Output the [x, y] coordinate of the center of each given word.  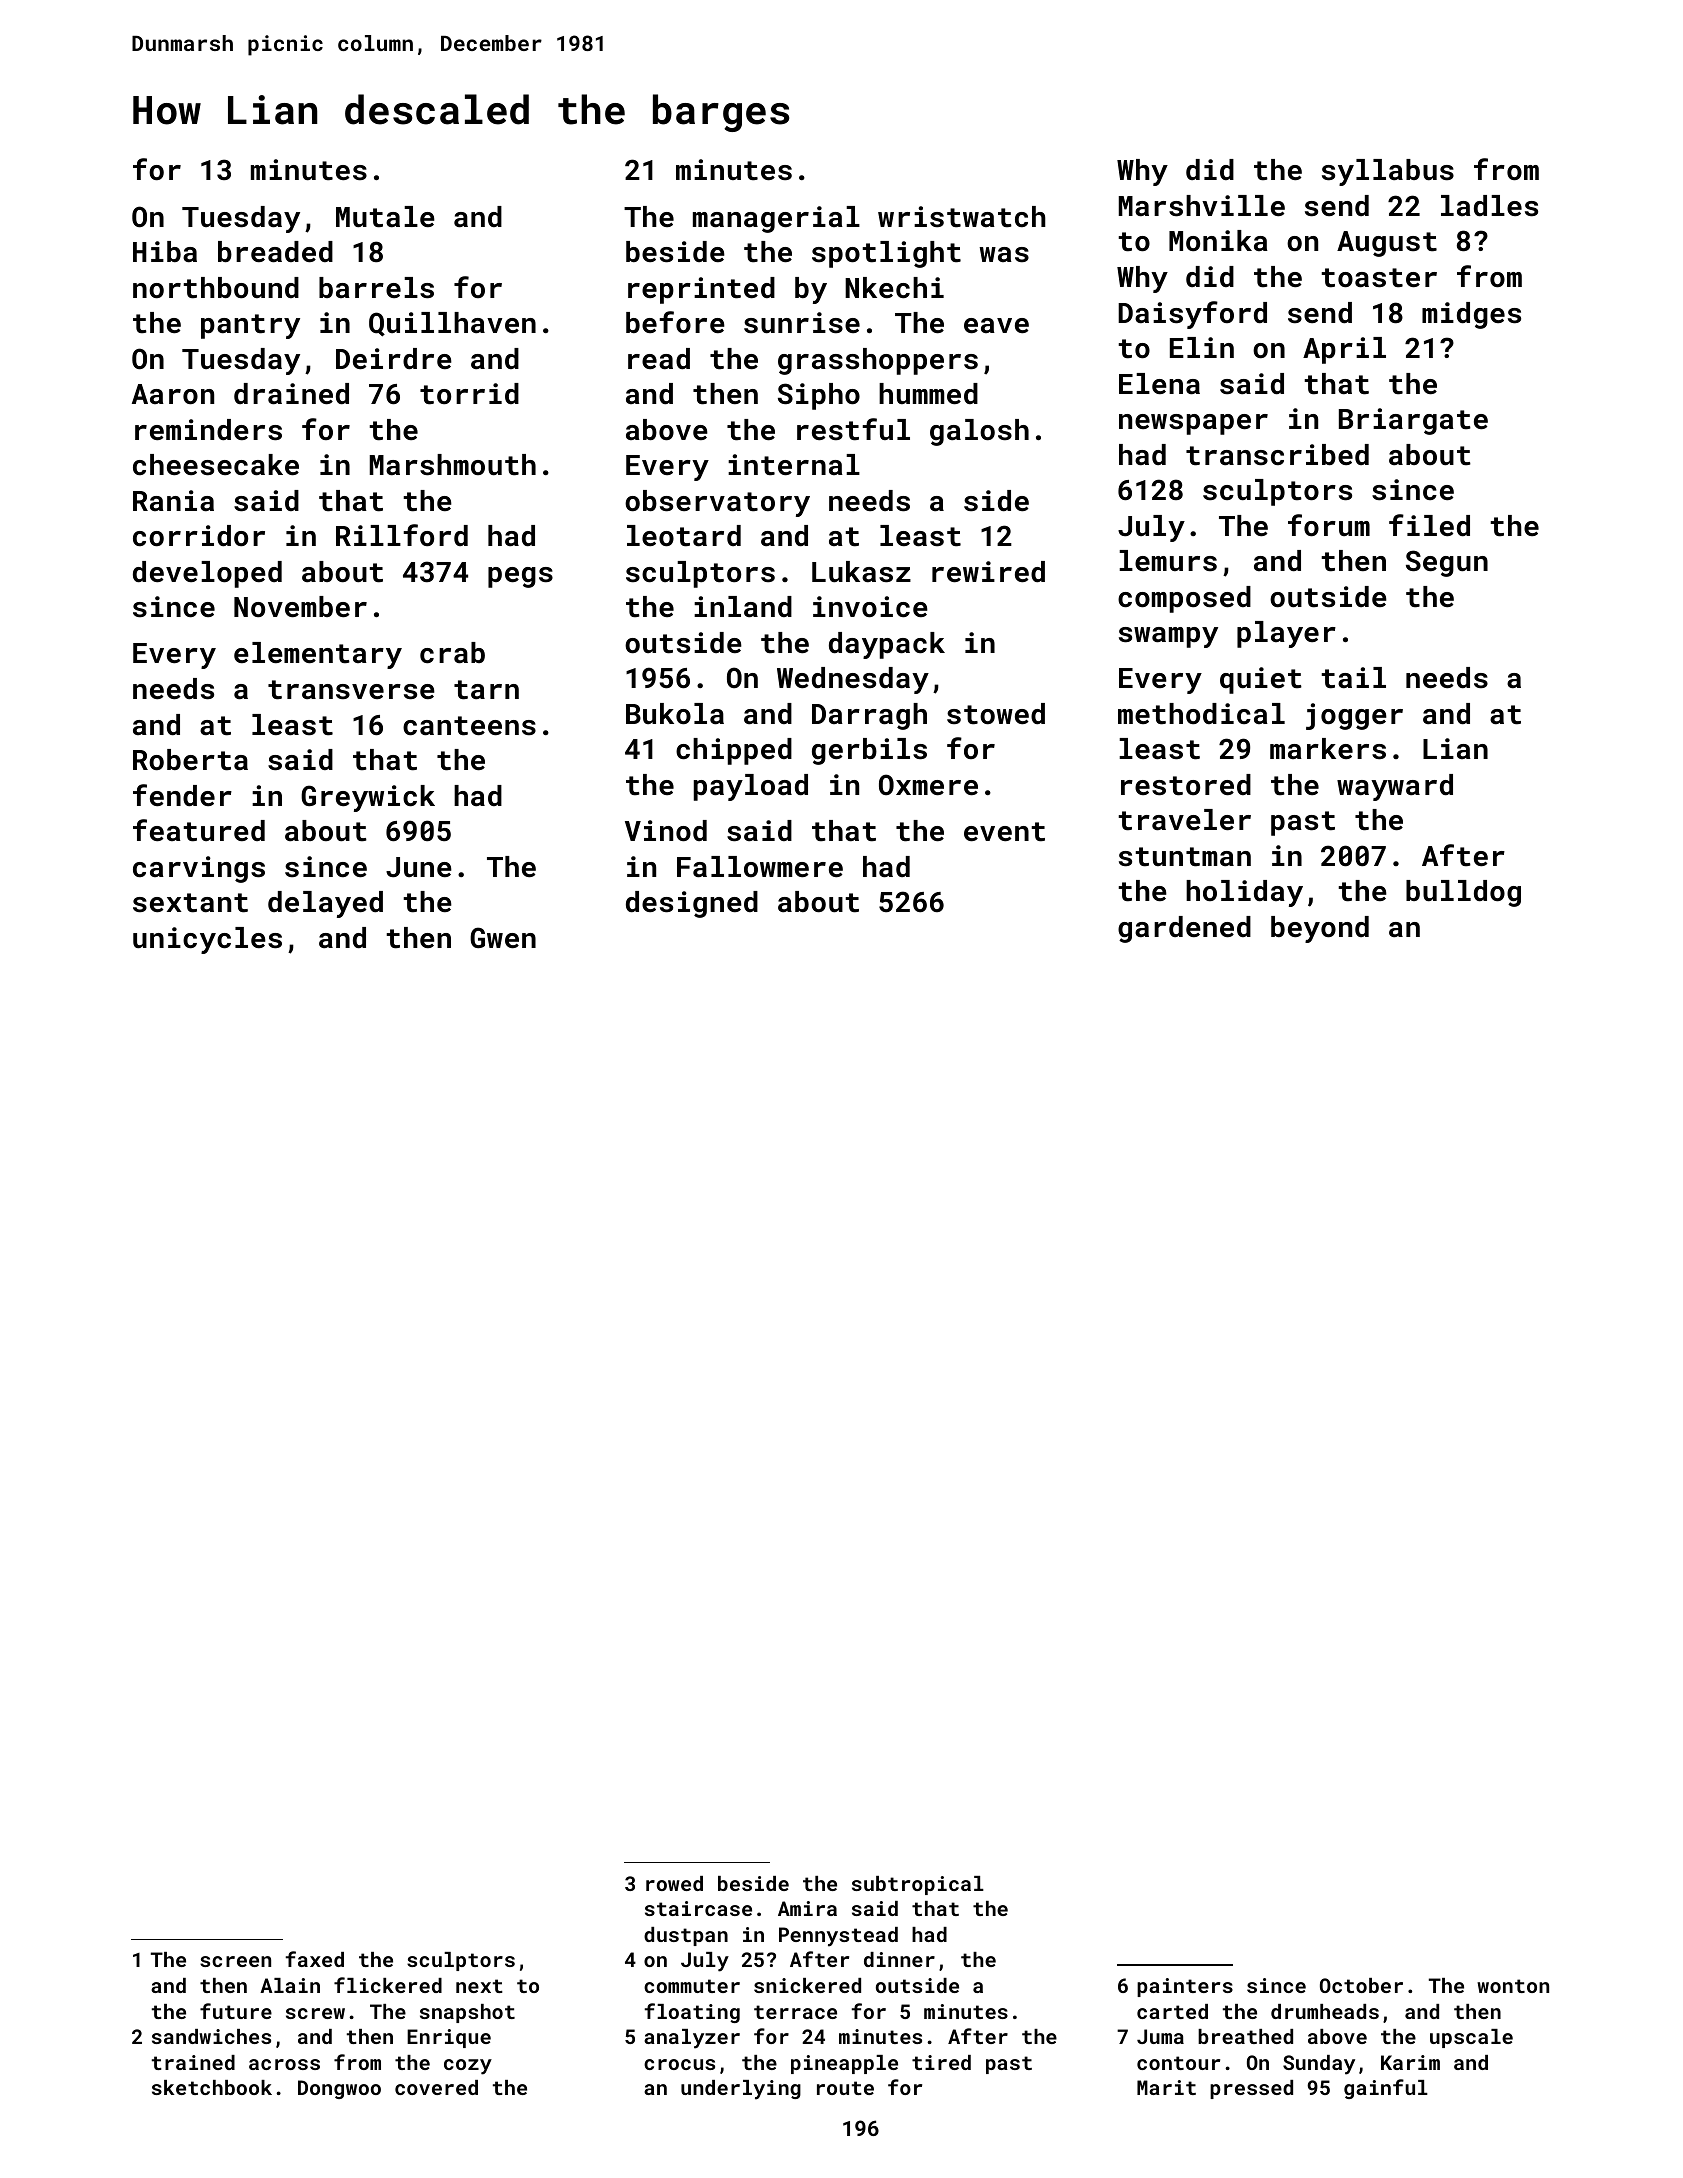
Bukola [675, 714]
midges [1471, 315]
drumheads [1325, 2011]
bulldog [1463, 893]
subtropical [918, 1885]
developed [207, 574]
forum [1329, 525]
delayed [325, 904]
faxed [315, 1959]
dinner [899, 1959]
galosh [979, 432]
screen [235, 1961]
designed [692, 904]
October [1361, 1985]
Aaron [173, 394]
